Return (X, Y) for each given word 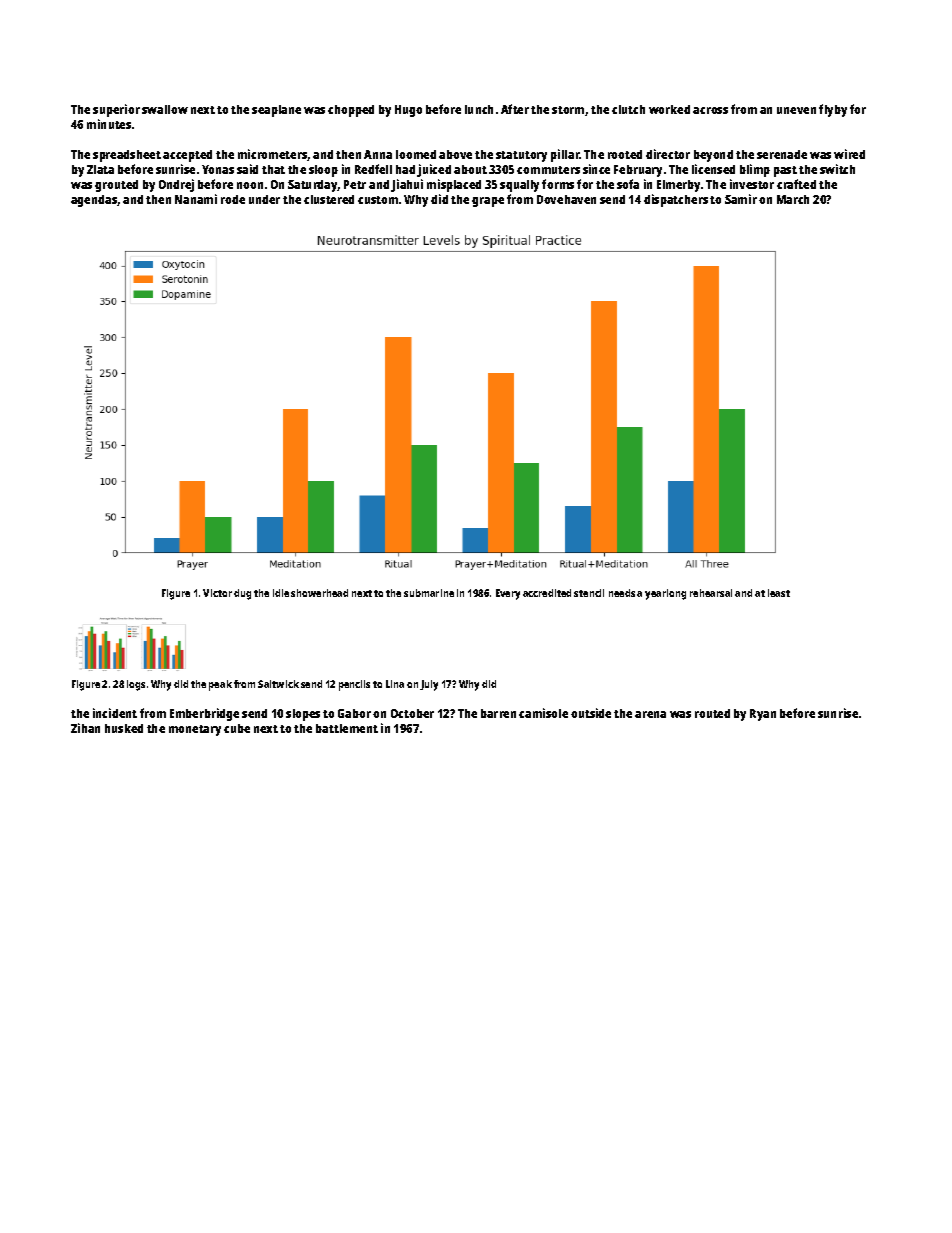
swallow (165, 109)
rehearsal (711, 593)
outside (591, 713)
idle (281, 593)
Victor (217, 593)
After (515, 109)
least (779, 593)
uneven (796, 110)
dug (242, 594)
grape (488, 202)
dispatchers (676, 200)
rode (233, 199)
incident (115, 713)
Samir (741, 199)
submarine (429, 593)
